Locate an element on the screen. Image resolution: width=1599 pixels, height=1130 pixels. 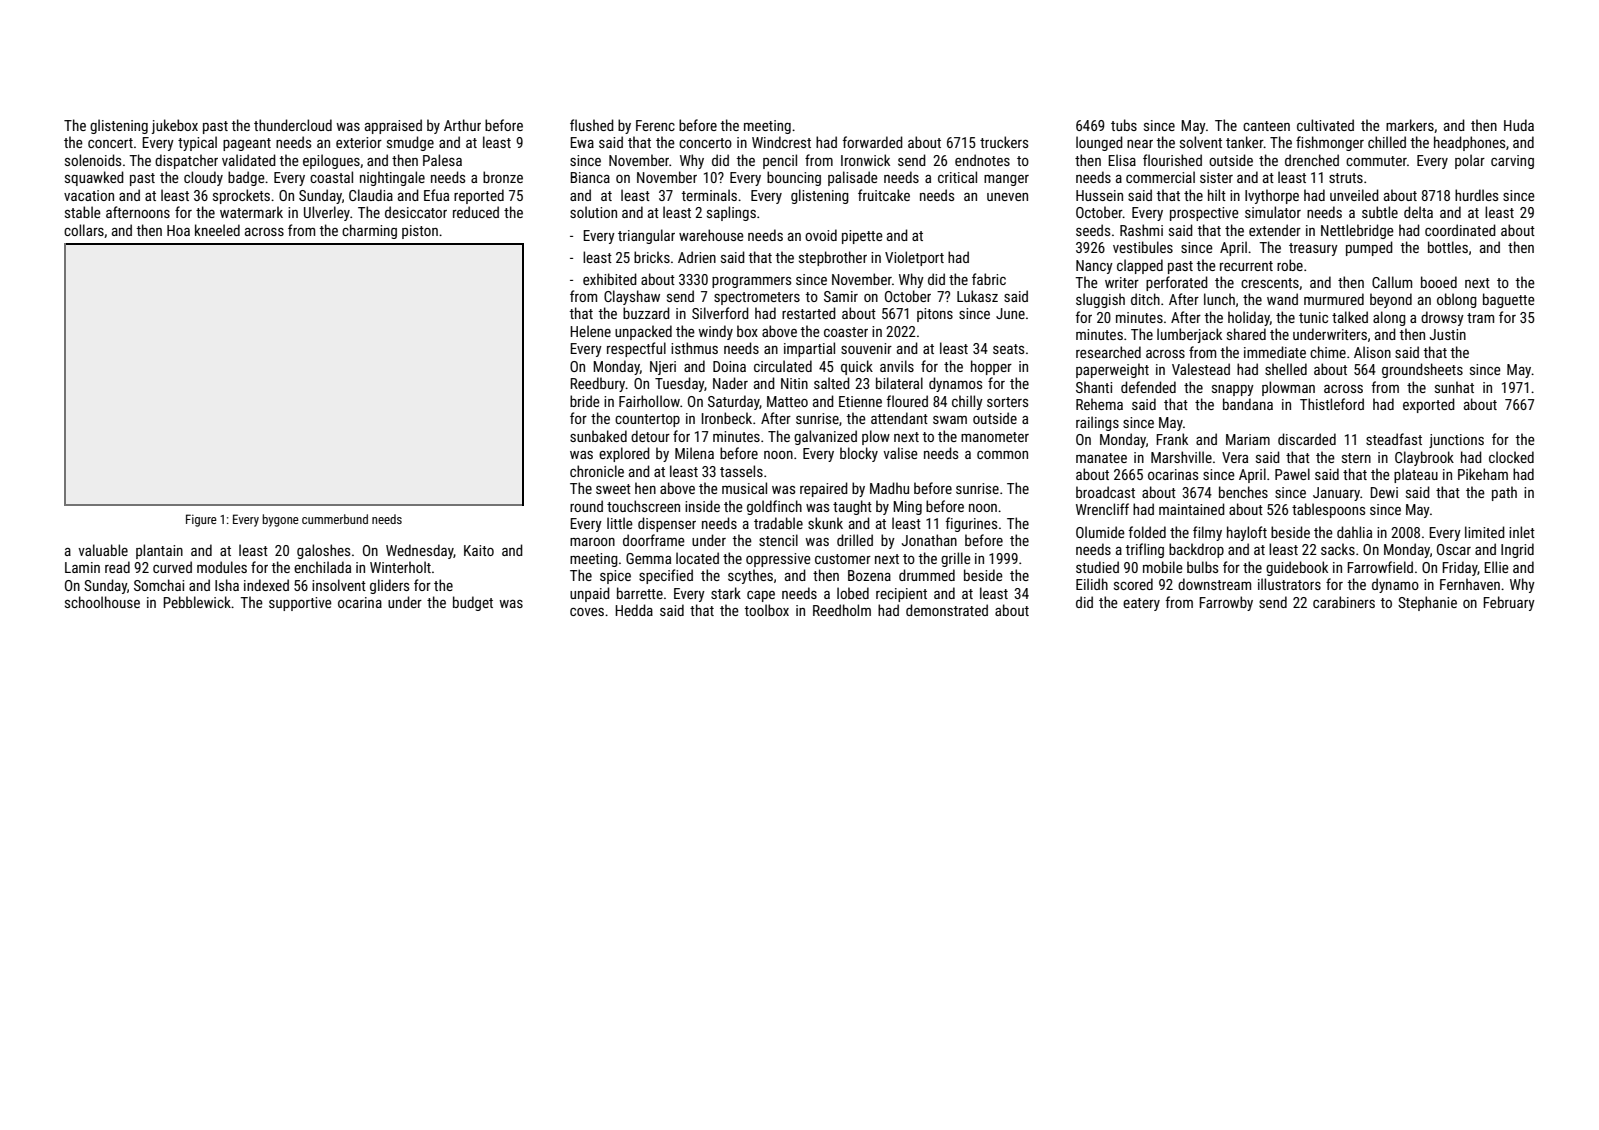
Clayshaw is located at coordinates (632, 297).
